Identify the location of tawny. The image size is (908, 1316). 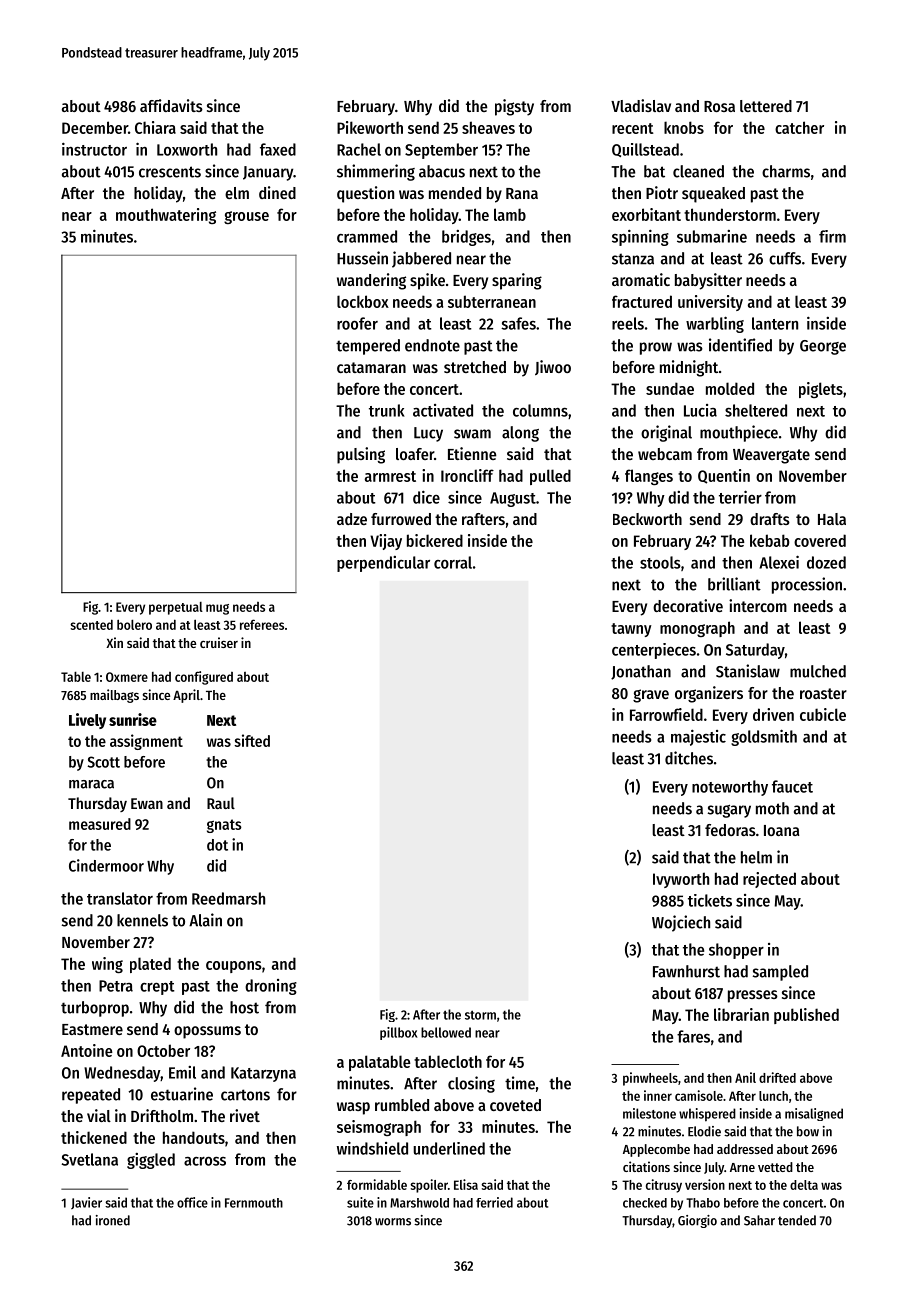
(631, 630).
